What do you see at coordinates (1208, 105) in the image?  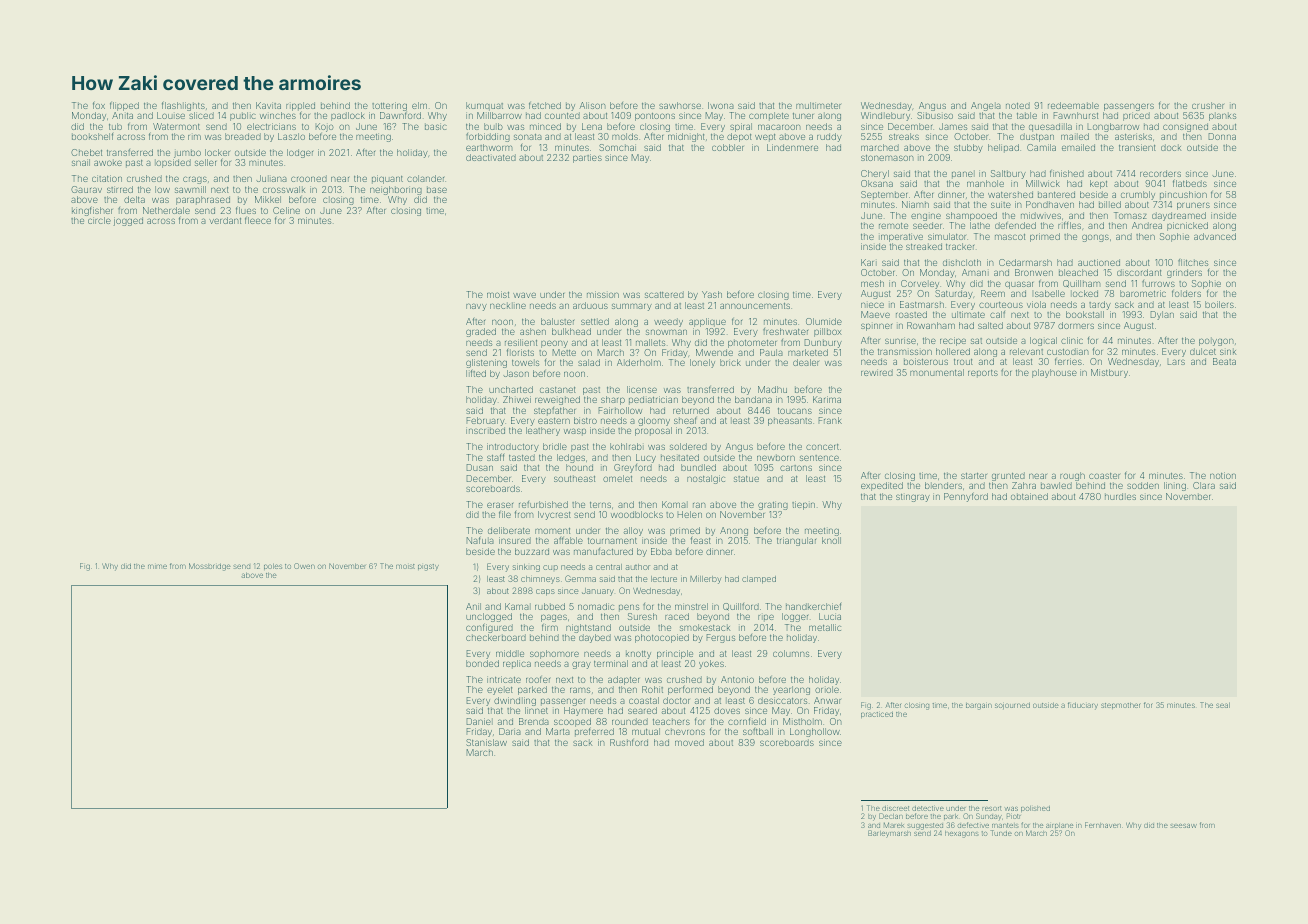 I see `crusher` at bounding box center [1208, 105].
